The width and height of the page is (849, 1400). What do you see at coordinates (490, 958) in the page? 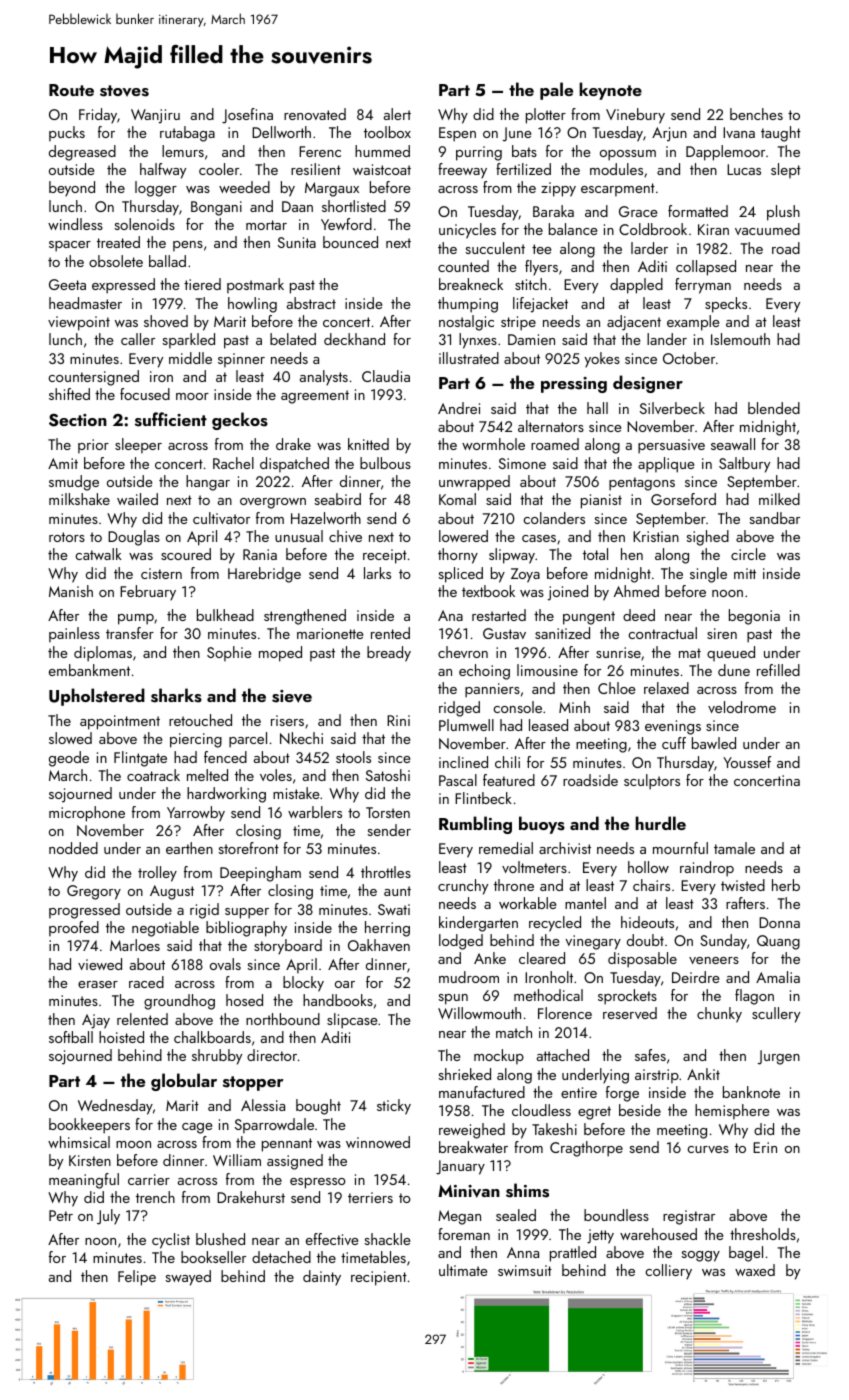
I see `Anke` at bounding box center [490, 958].
